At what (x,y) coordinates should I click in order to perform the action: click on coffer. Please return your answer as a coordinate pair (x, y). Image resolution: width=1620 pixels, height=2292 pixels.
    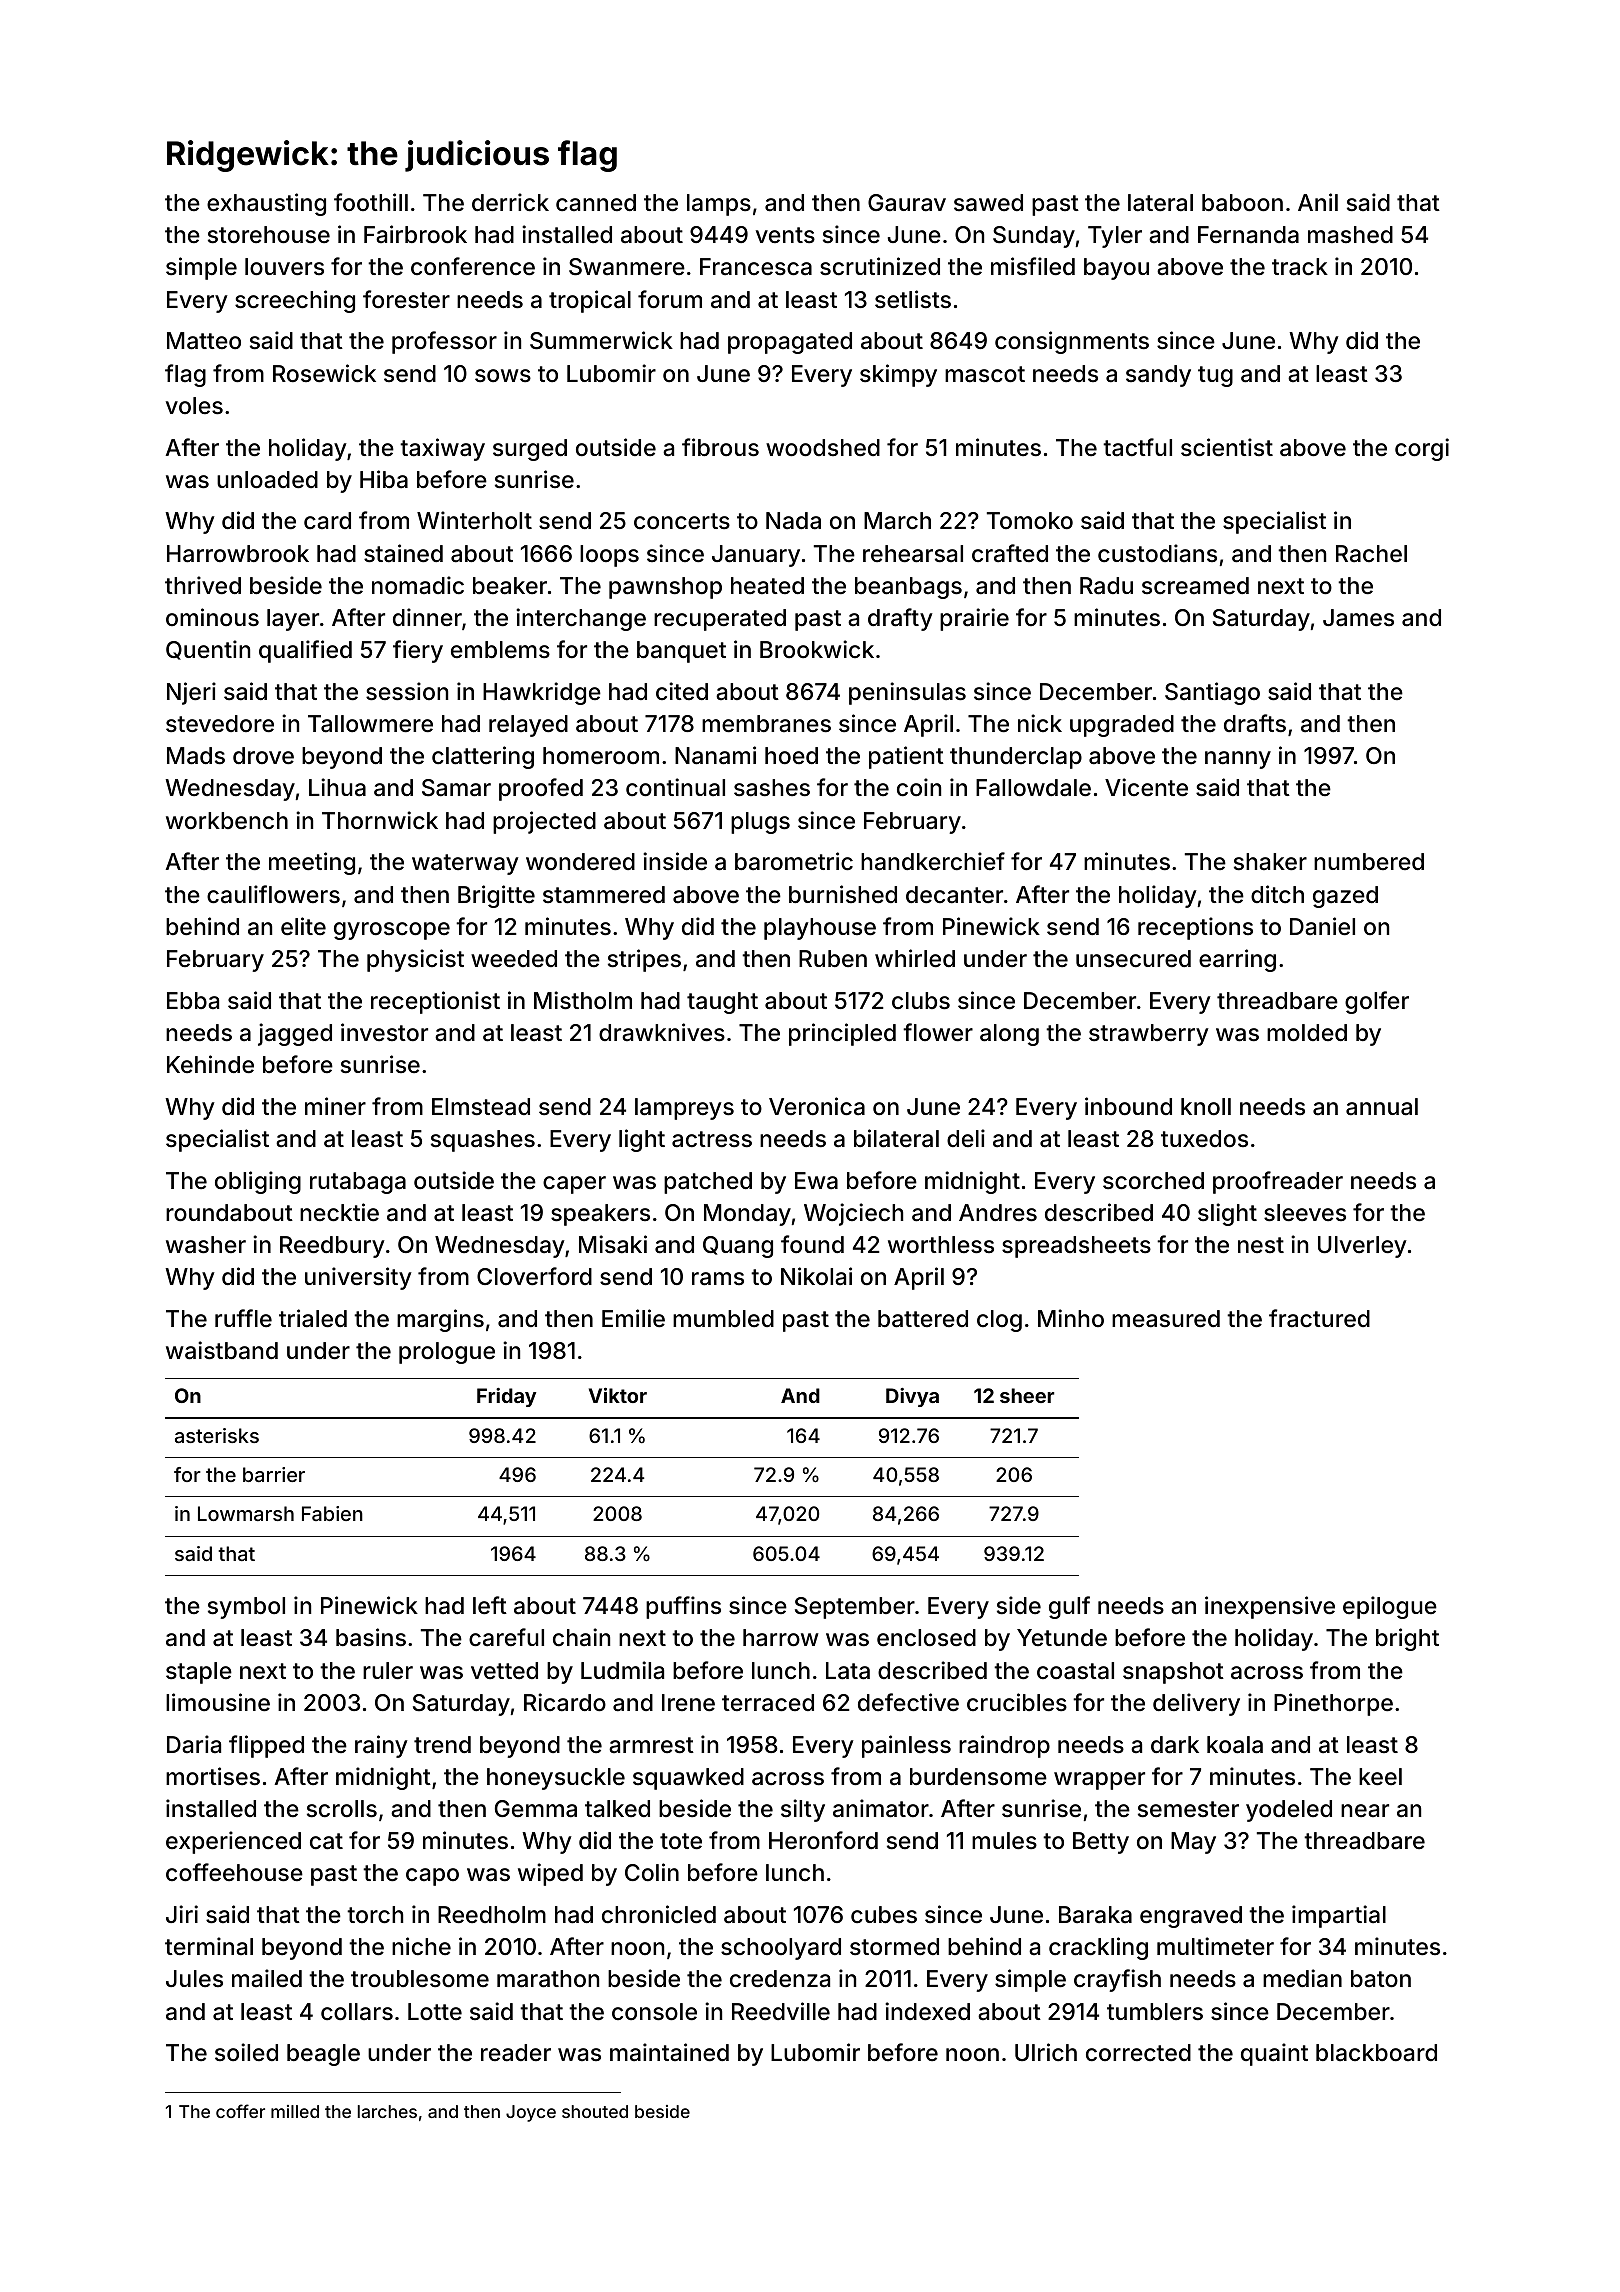
    Looking at the image, I should click on (240, 2111).
